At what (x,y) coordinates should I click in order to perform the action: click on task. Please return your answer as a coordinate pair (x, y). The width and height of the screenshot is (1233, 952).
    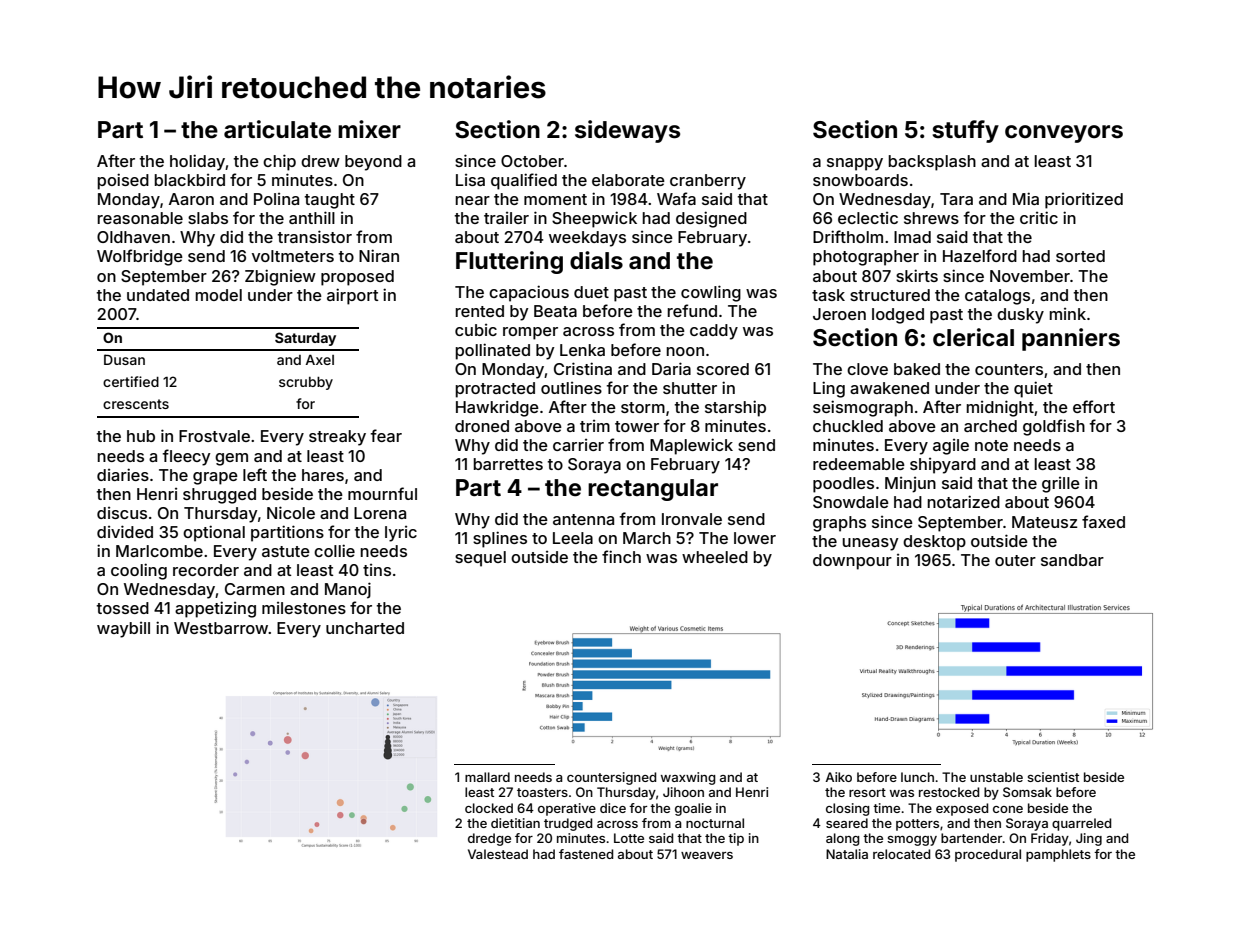
    Looking at the image, I should click on (828, 295).
